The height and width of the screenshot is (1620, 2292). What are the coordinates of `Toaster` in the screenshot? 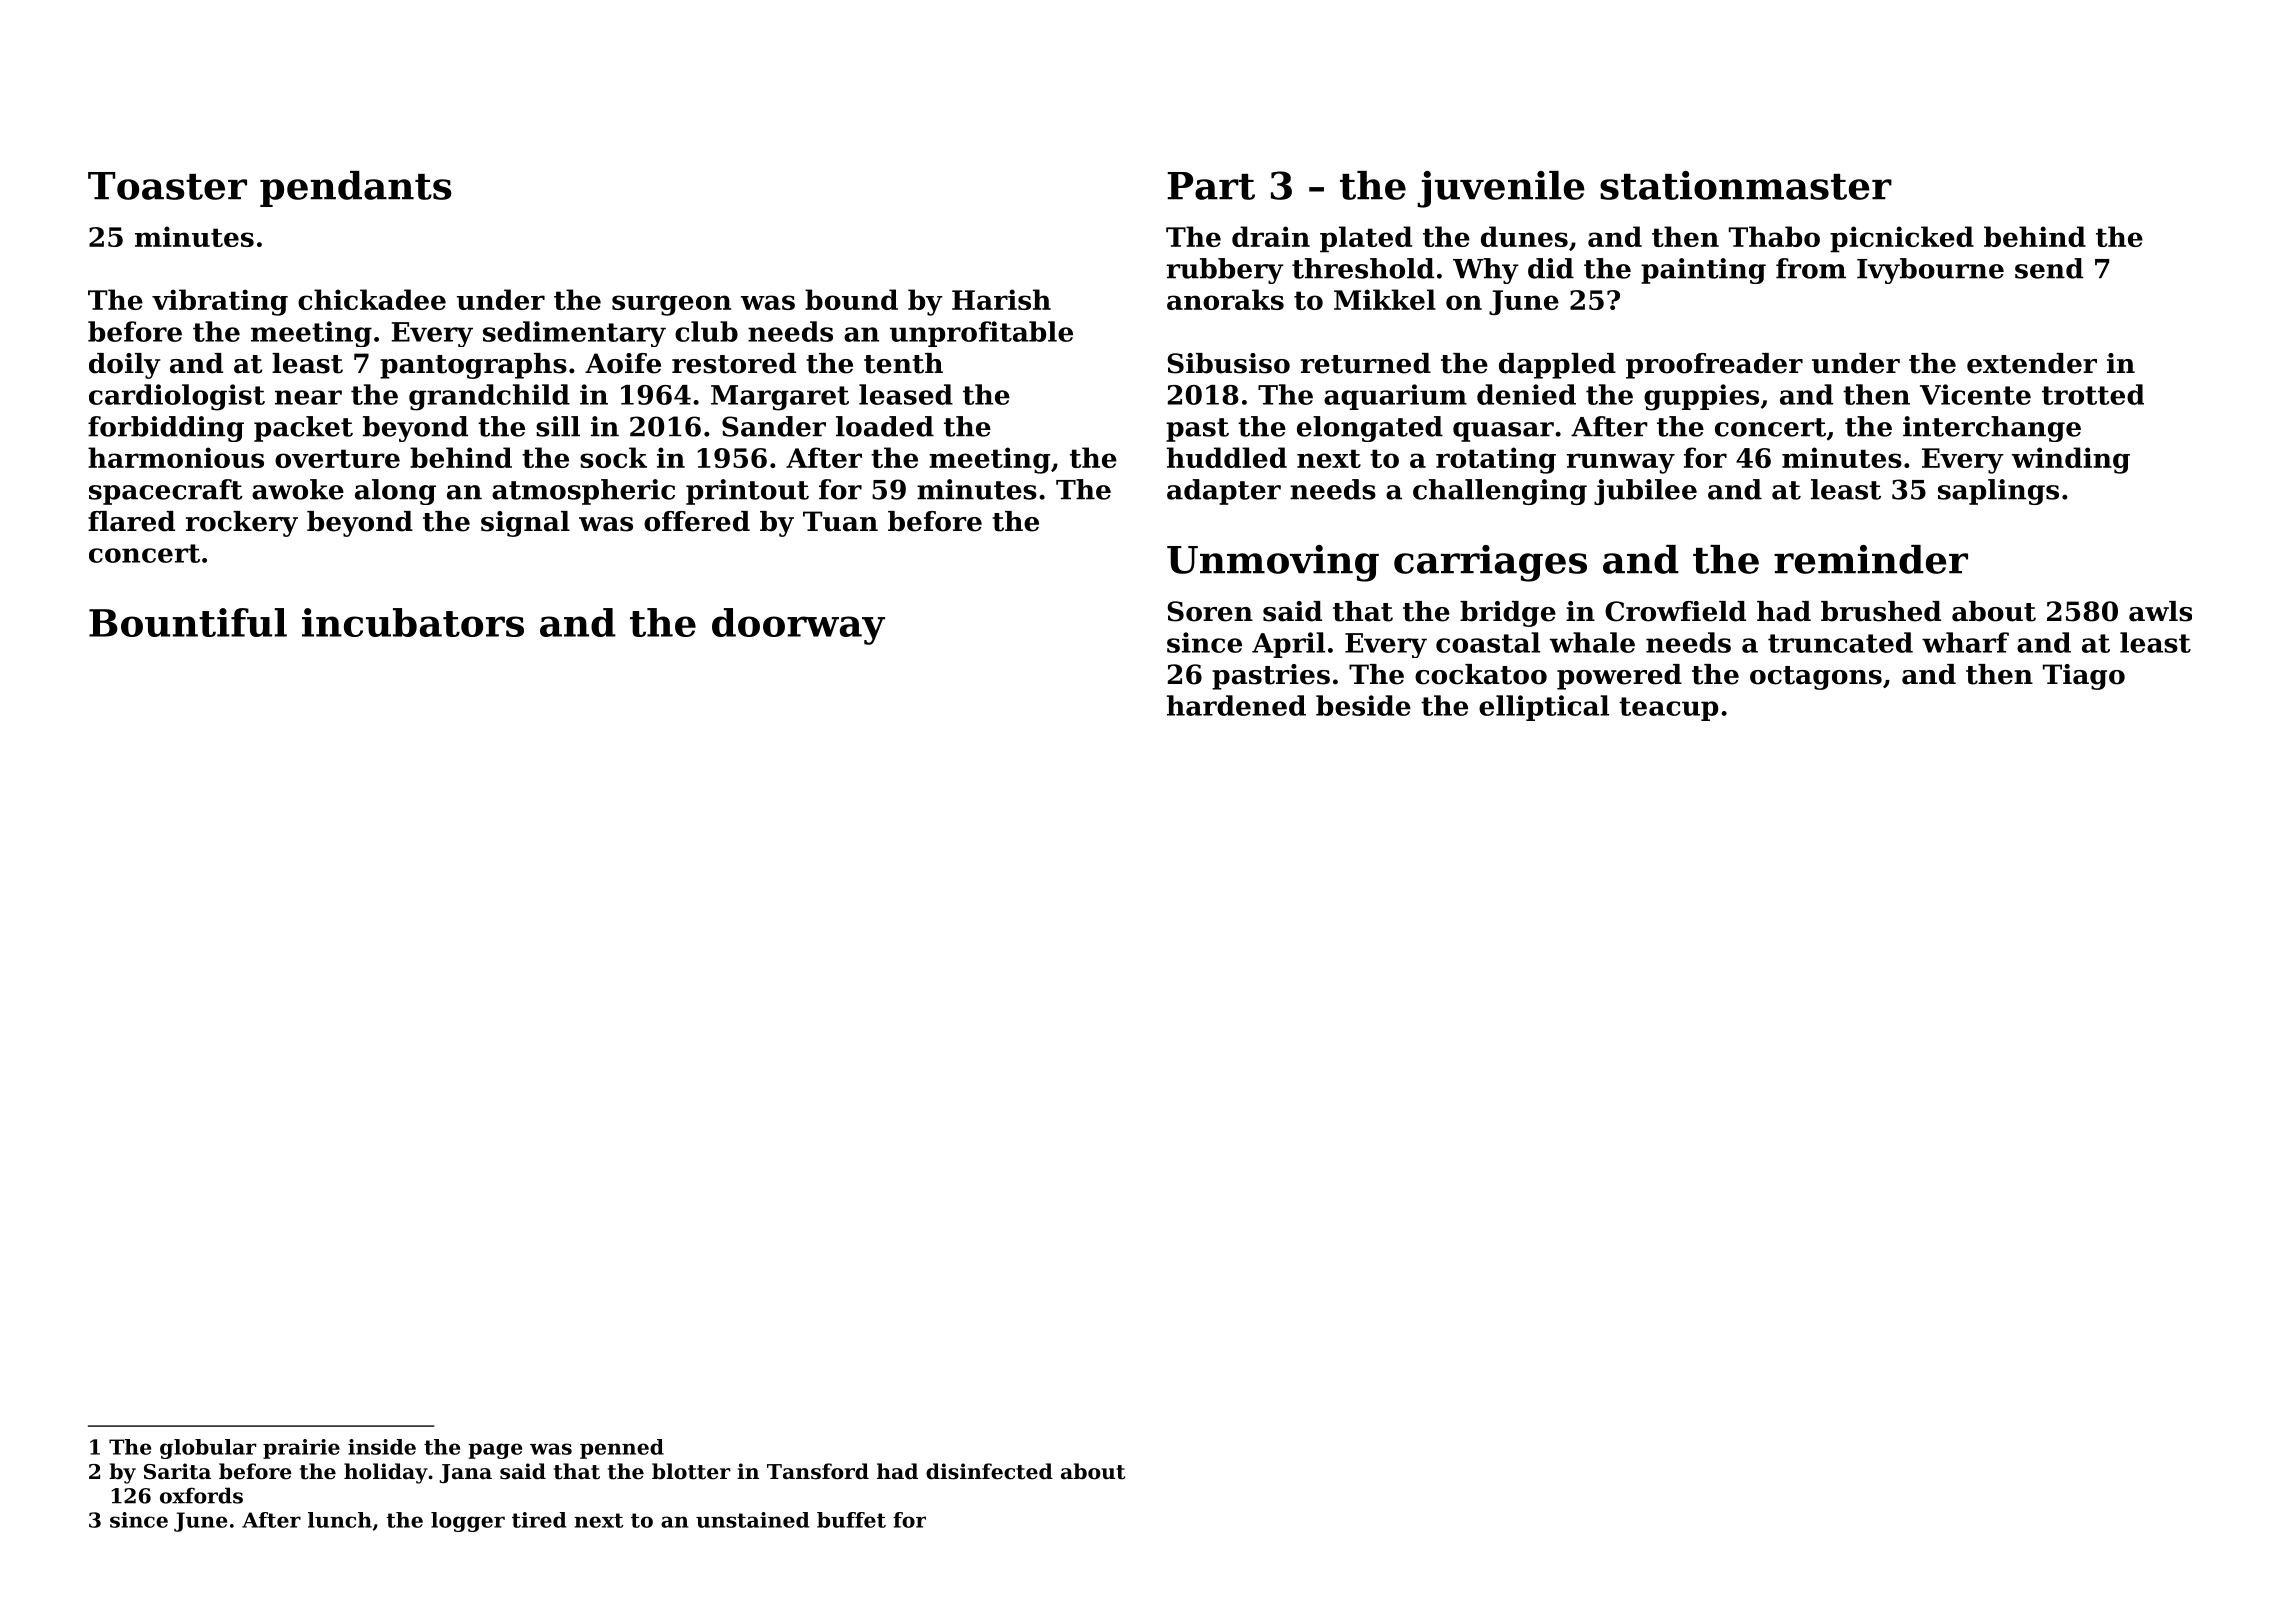 It's located at (167, 186).
